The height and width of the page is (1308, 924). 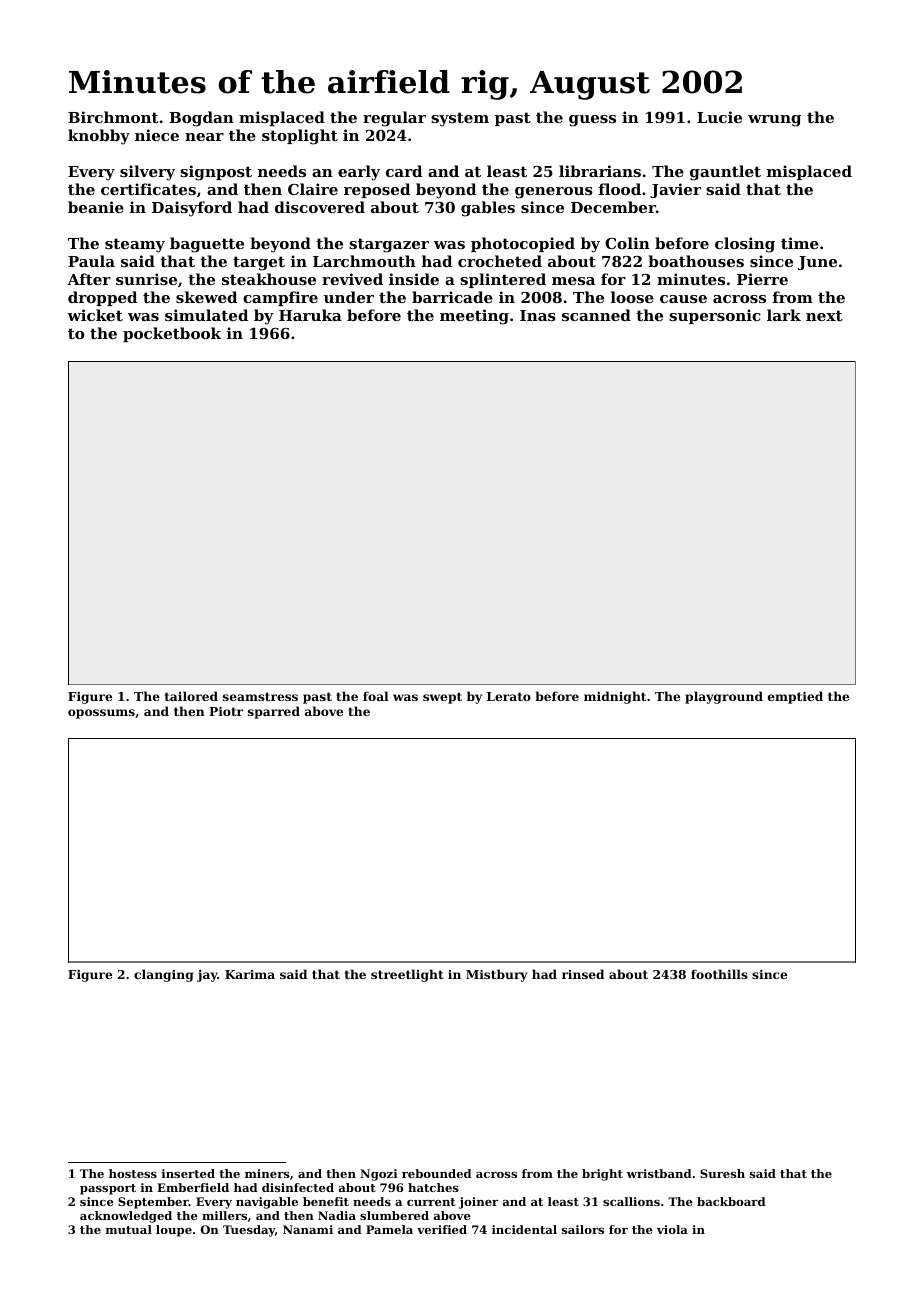 I want to click on Bogdan, so click(x=201, y=119).
